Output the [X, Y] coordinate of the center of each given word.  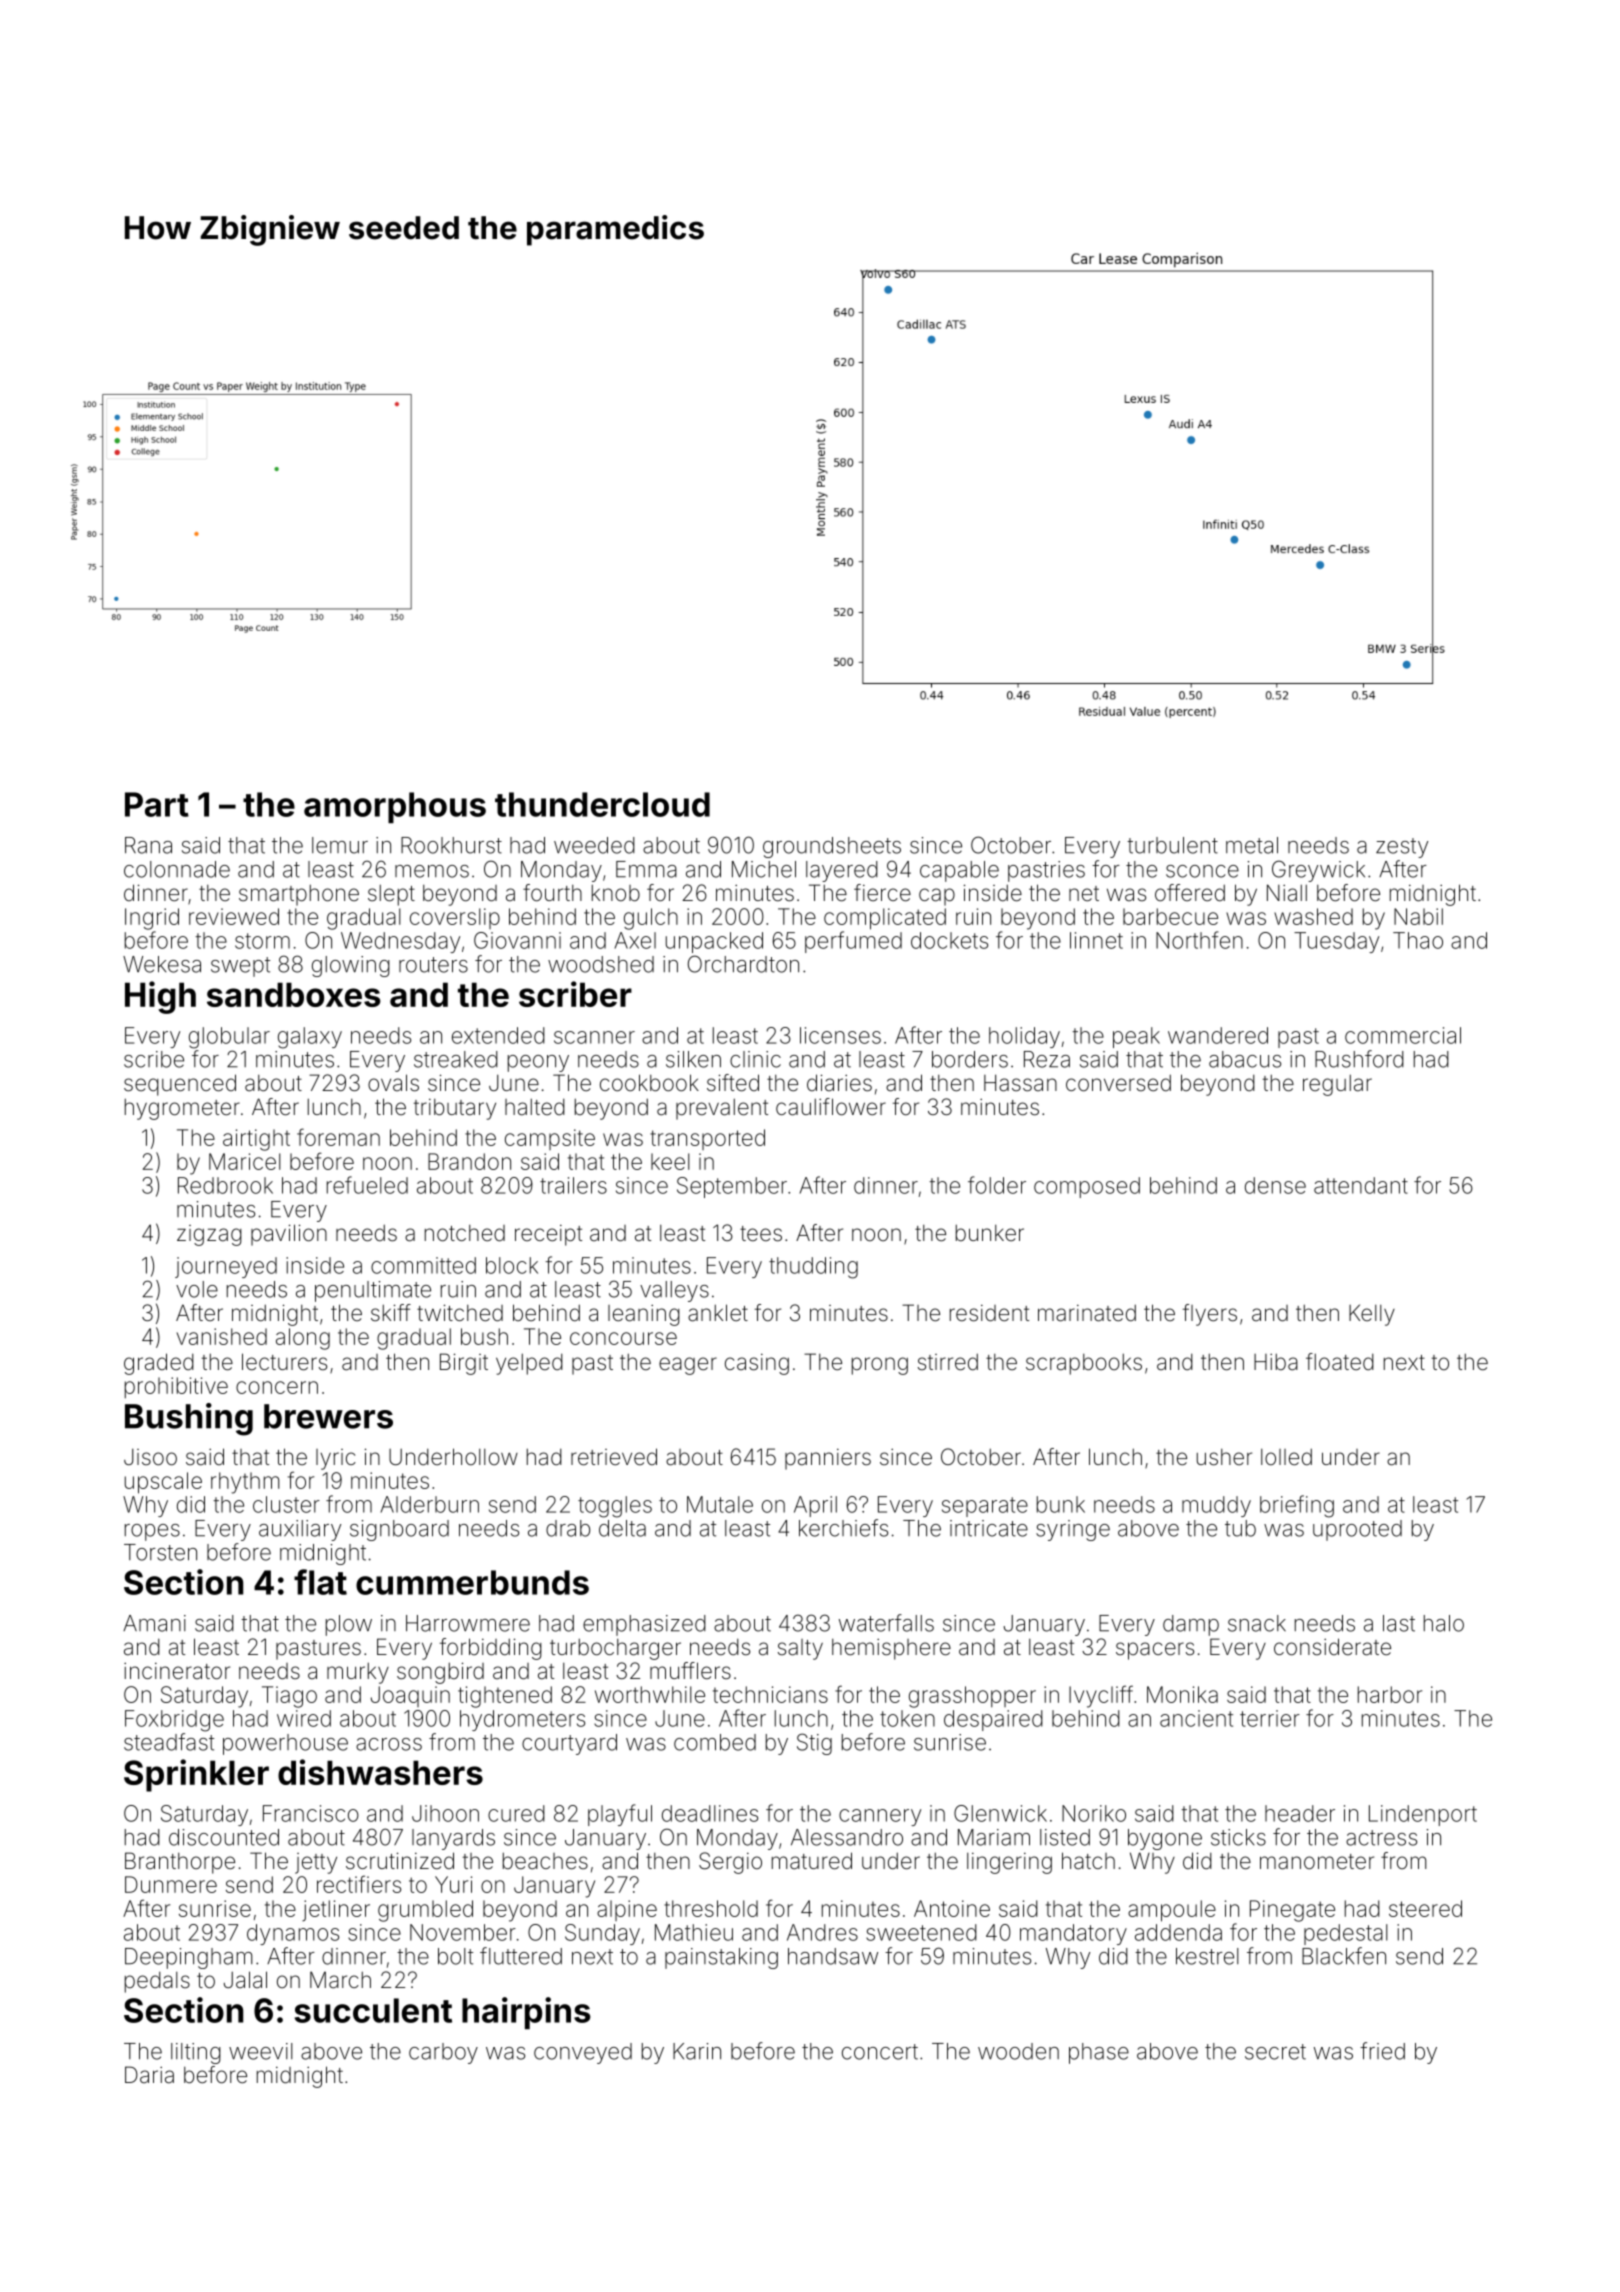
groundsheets [832, 847]
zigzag [209, 1235]
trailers [573, 1185]
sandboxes [294, 994]
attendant [1361, 1185]
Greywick [1318, 871]
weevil [261, 2051]
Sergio [730, 1863]
